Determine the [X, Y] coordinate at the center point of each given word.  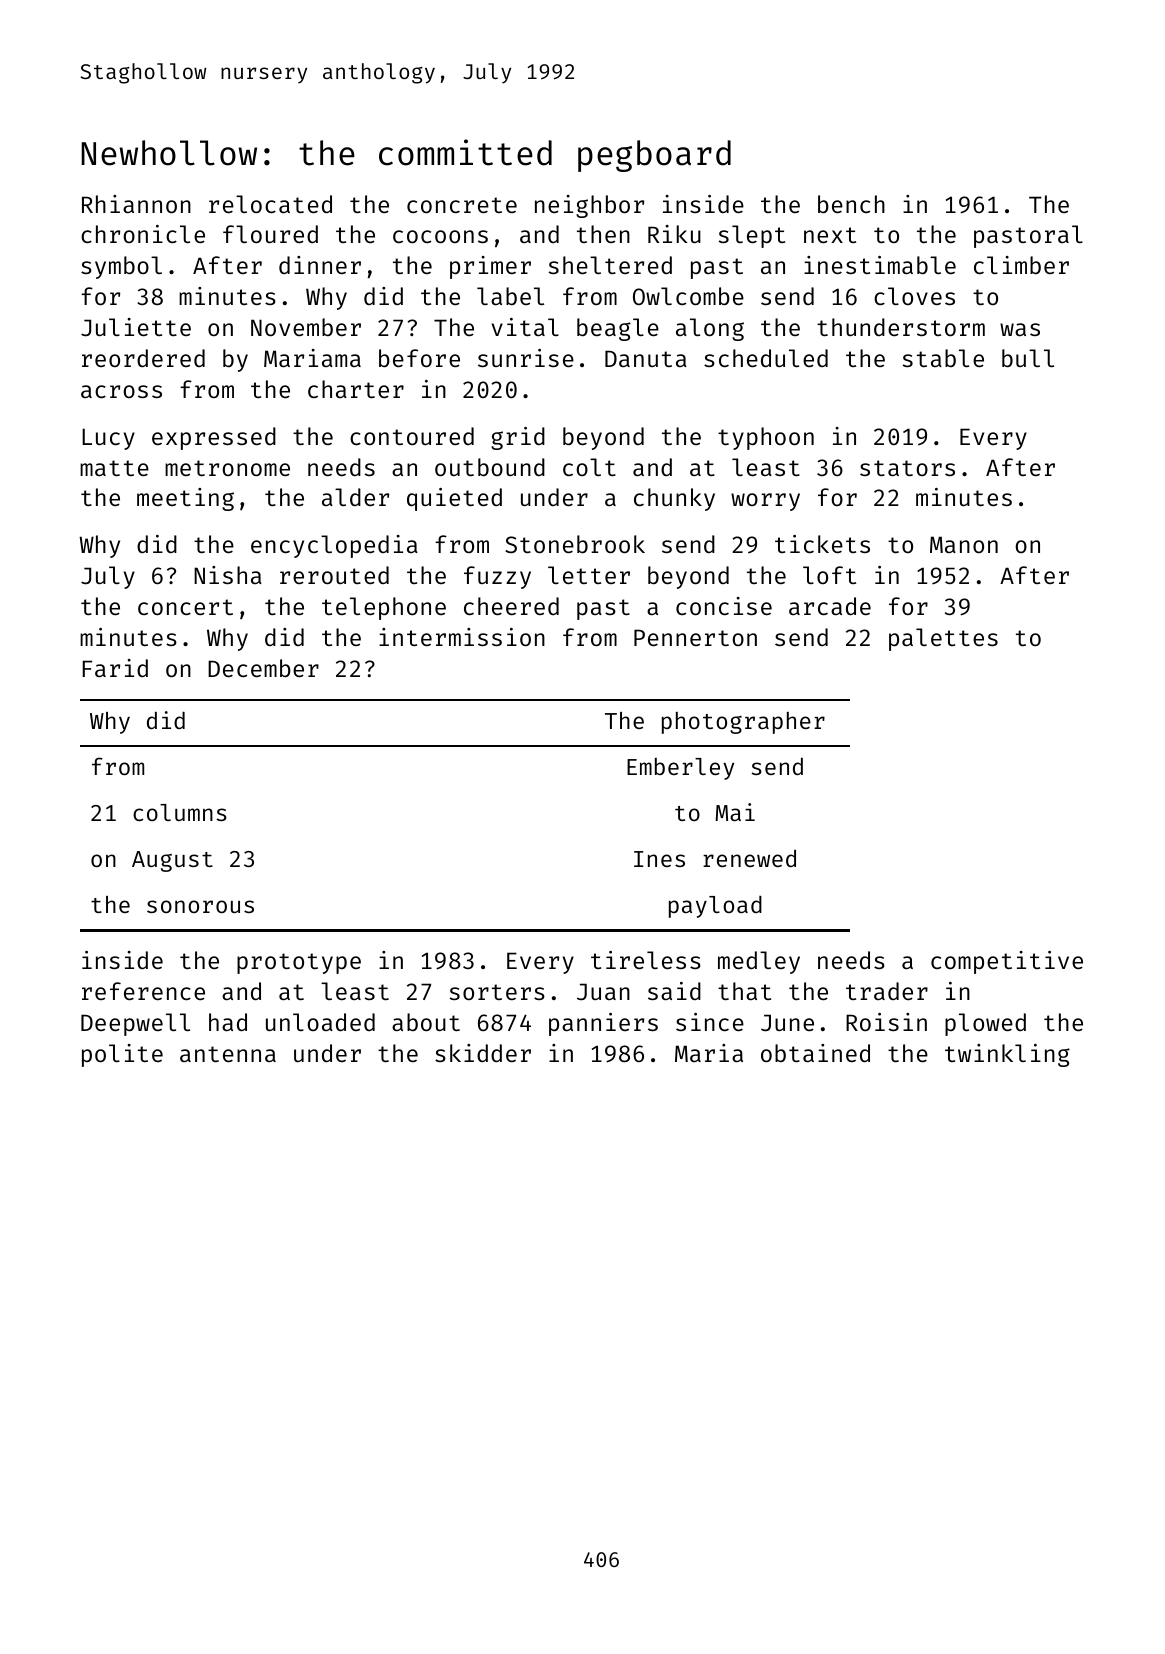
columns [180, 812]
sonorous [200, 906]
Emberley [680, 769]
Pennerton [695, 637]
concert [185, 607]
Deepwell [135, 1024]
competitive [1007, 962]
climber [1021, 265]
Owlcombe [688, 296]
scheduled [766, 358]
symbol [121, 267]
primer [490, 267]
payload [715, 907]
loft [829, 575]
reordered [143, 358]
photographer [743, 723]
